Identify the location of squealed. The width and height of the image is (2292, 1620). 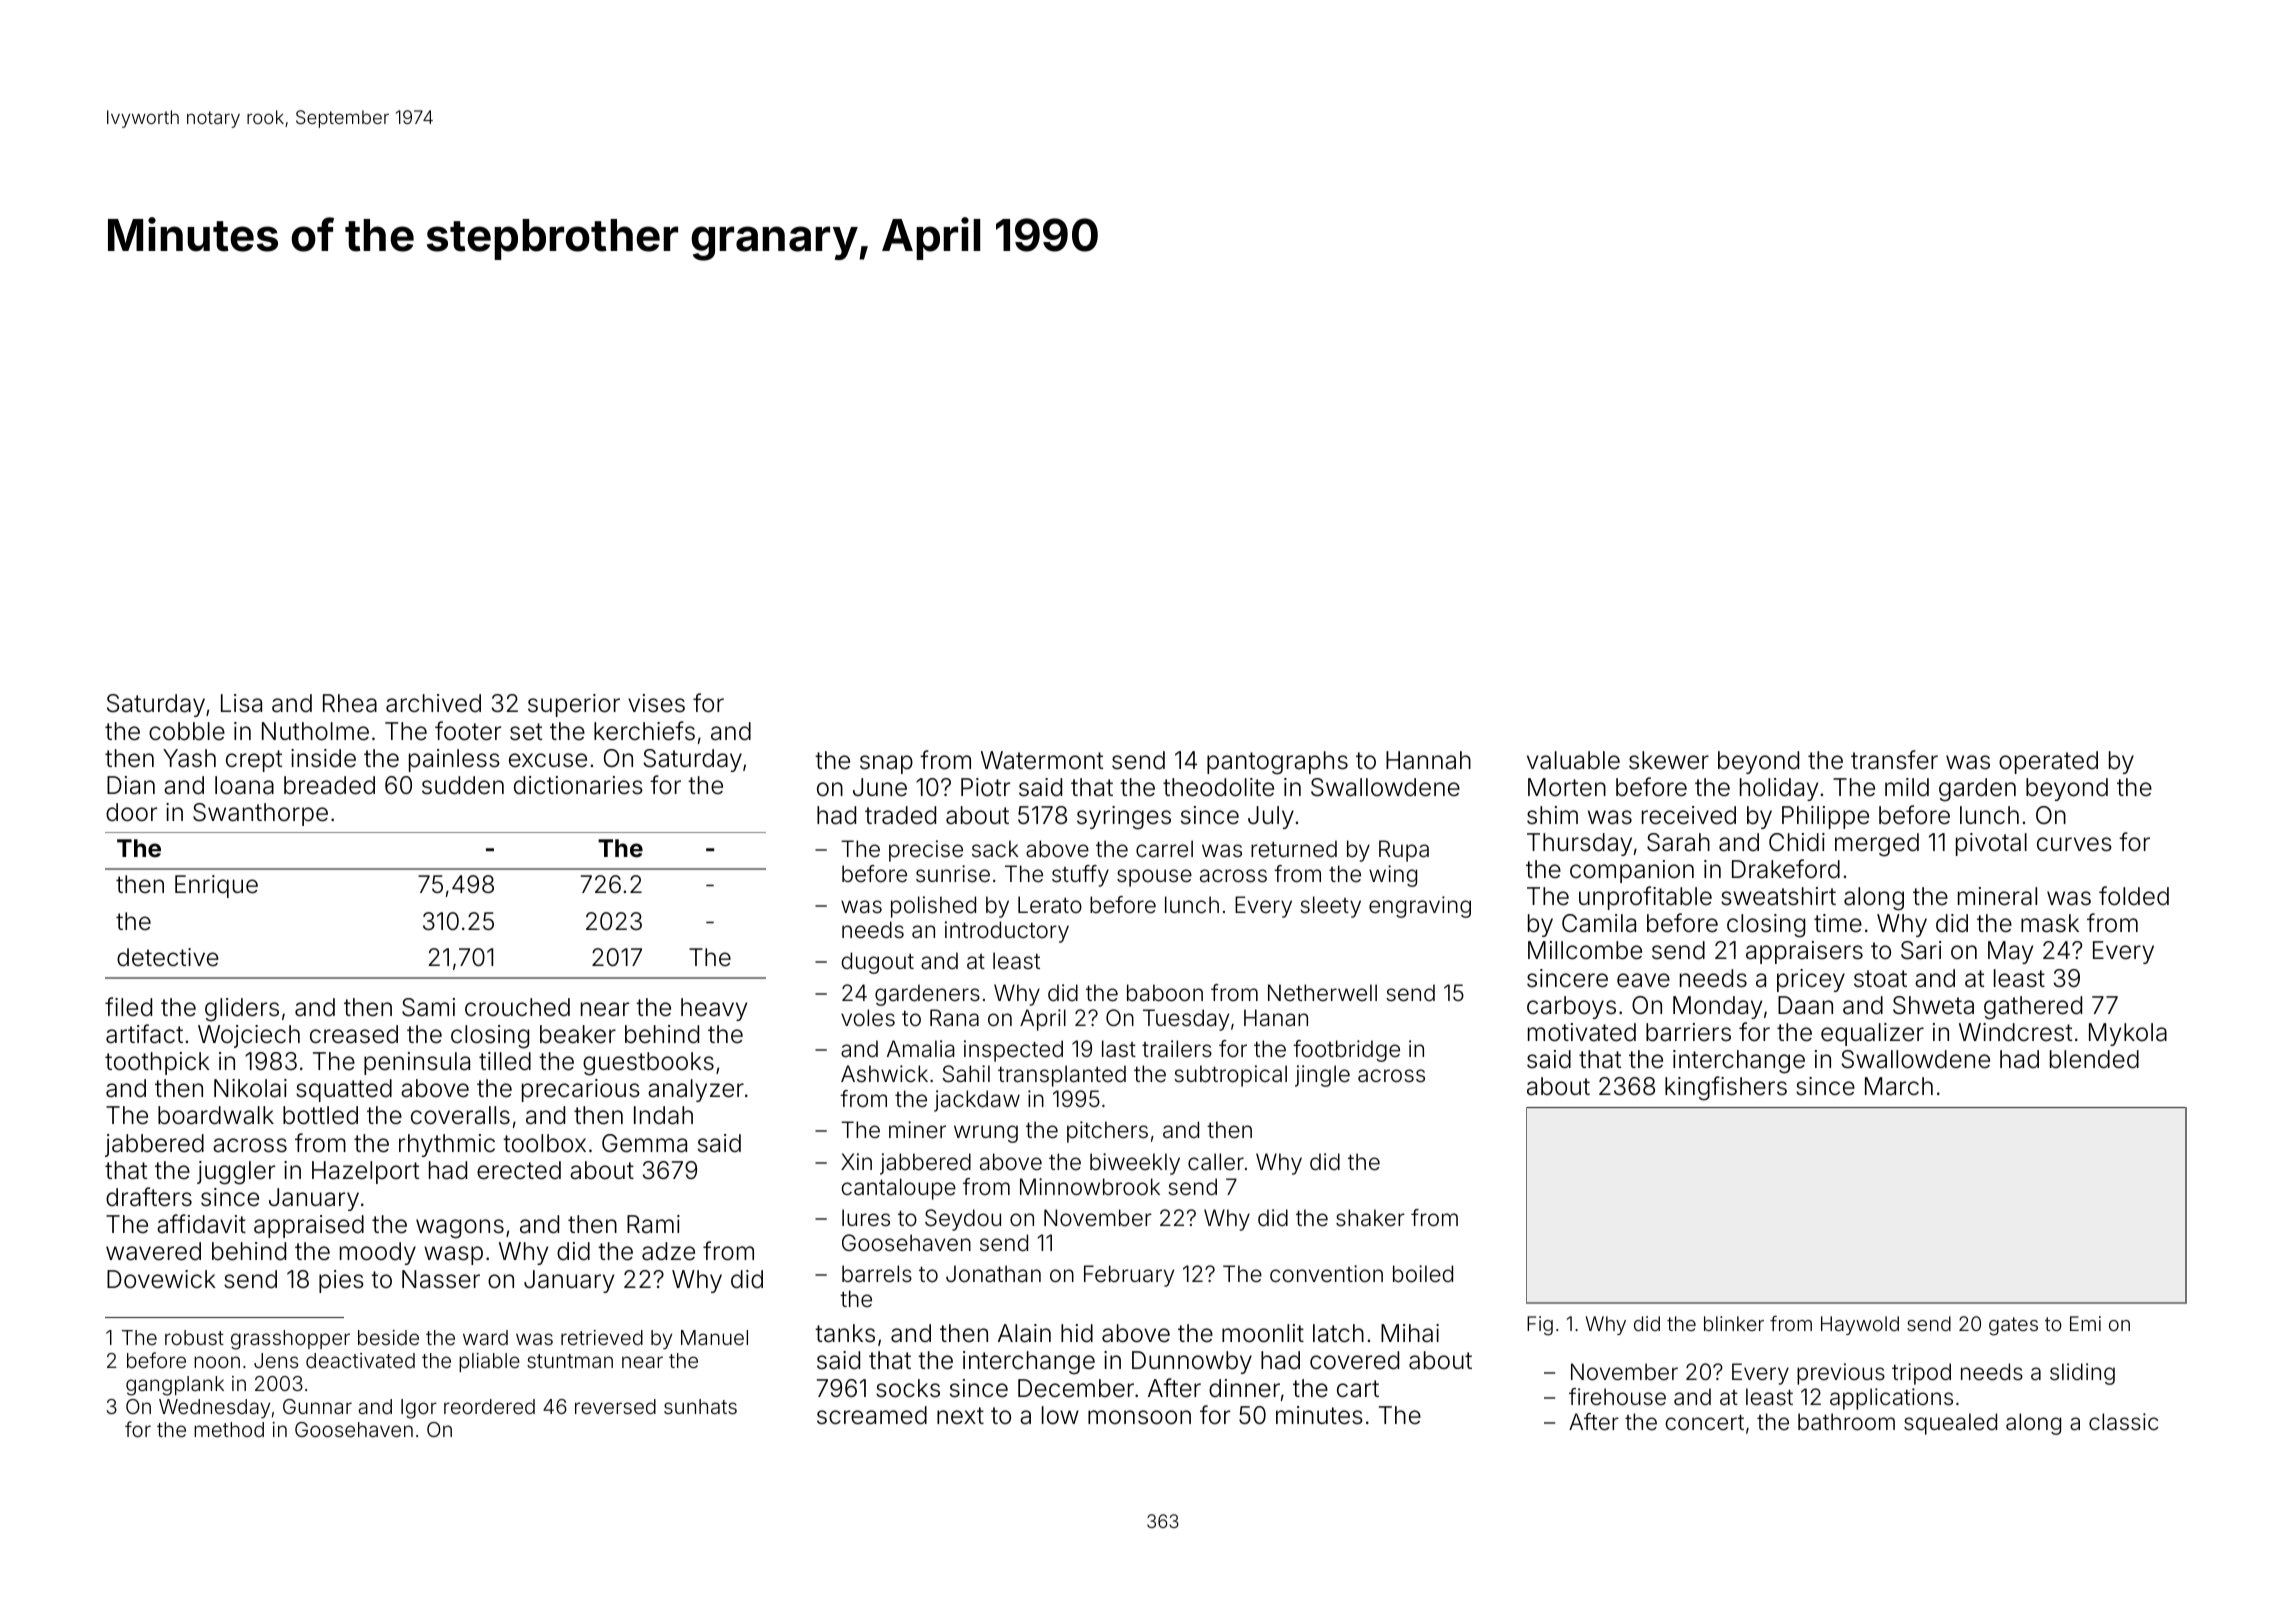
(1950, 1424).
